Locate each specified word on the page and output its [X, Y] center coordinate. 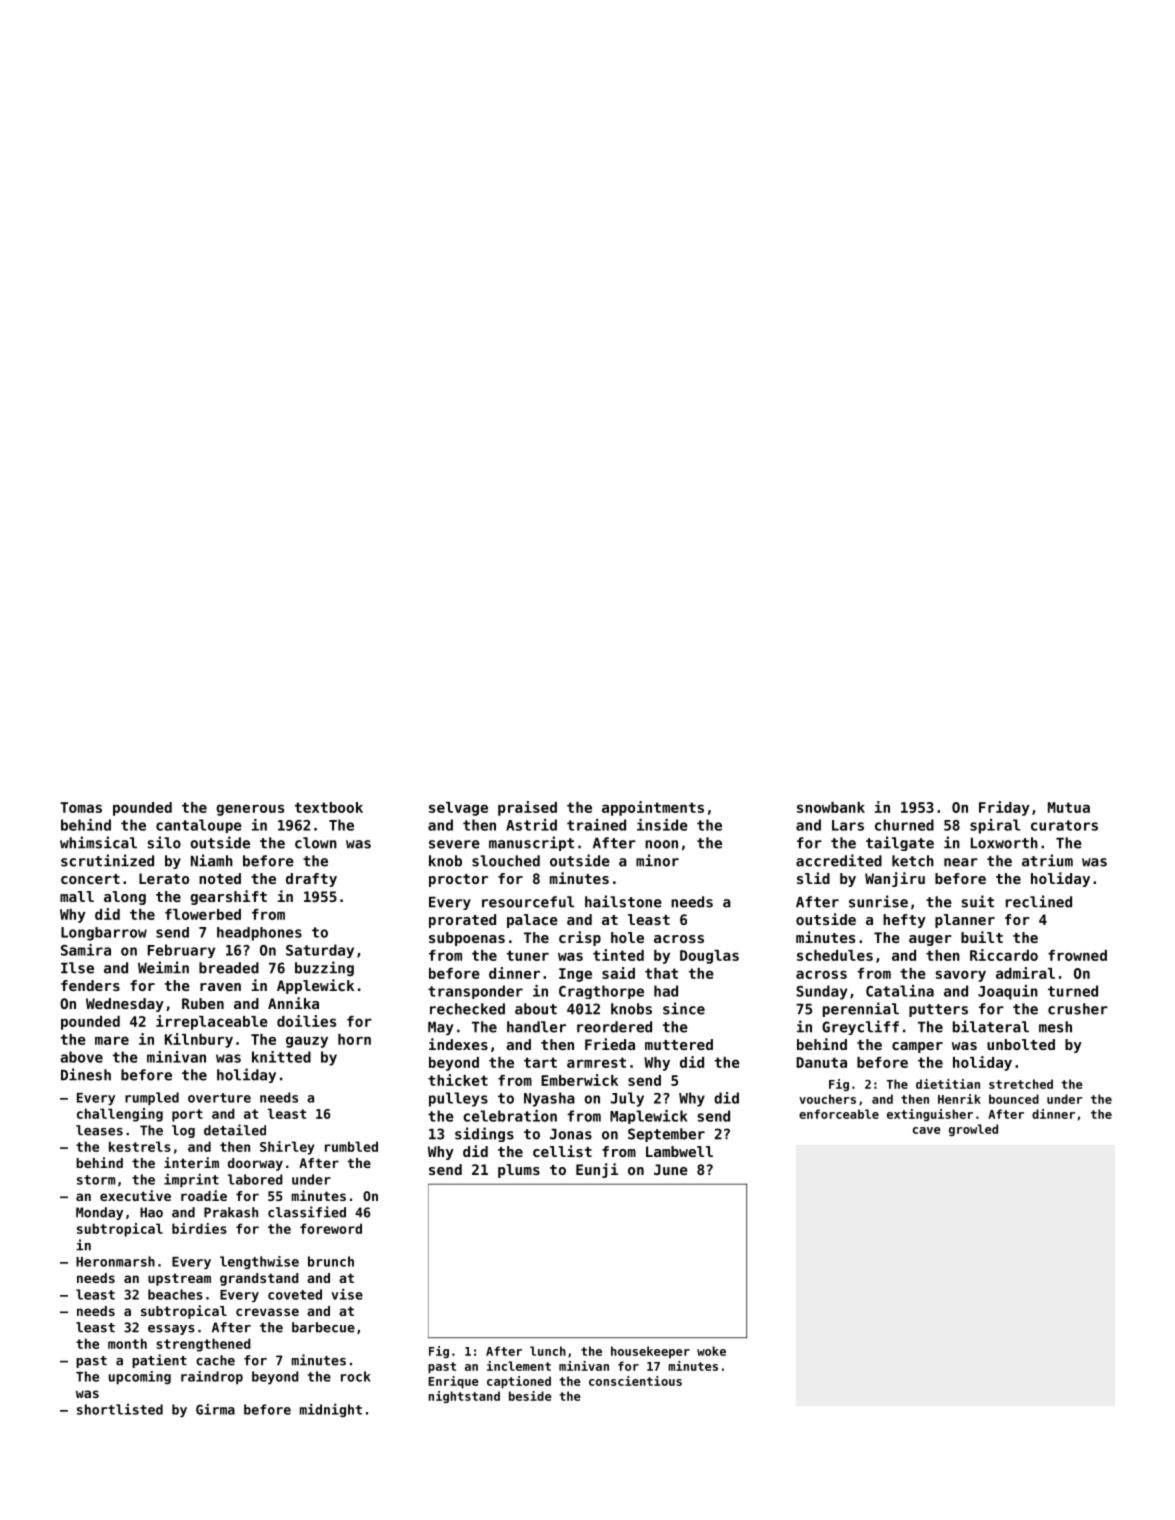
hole [627, 937]
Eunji [597, 1170]
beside [530, 1396]
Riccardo [1004, 955]
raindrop [212, 1378]
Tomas [81, 807]
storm [96, 1180]
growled [973, 1130]
